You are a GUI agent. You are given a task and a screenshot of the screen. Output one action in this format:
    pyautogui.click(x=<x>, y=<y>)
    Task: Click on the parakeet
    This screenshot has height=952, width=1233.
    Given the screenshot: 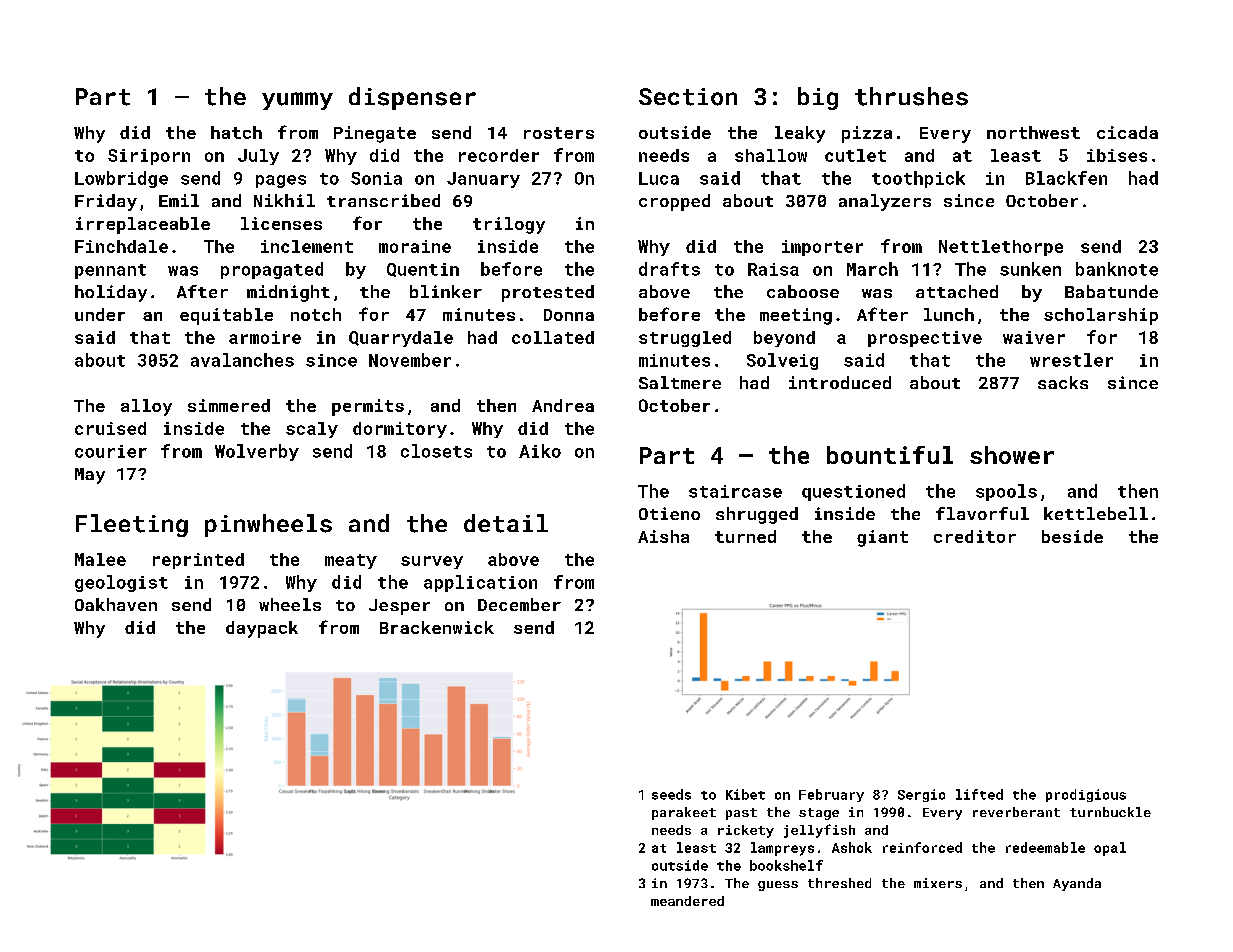 What is the action you would take?
    pyautogui.click(x=684, y=813)
